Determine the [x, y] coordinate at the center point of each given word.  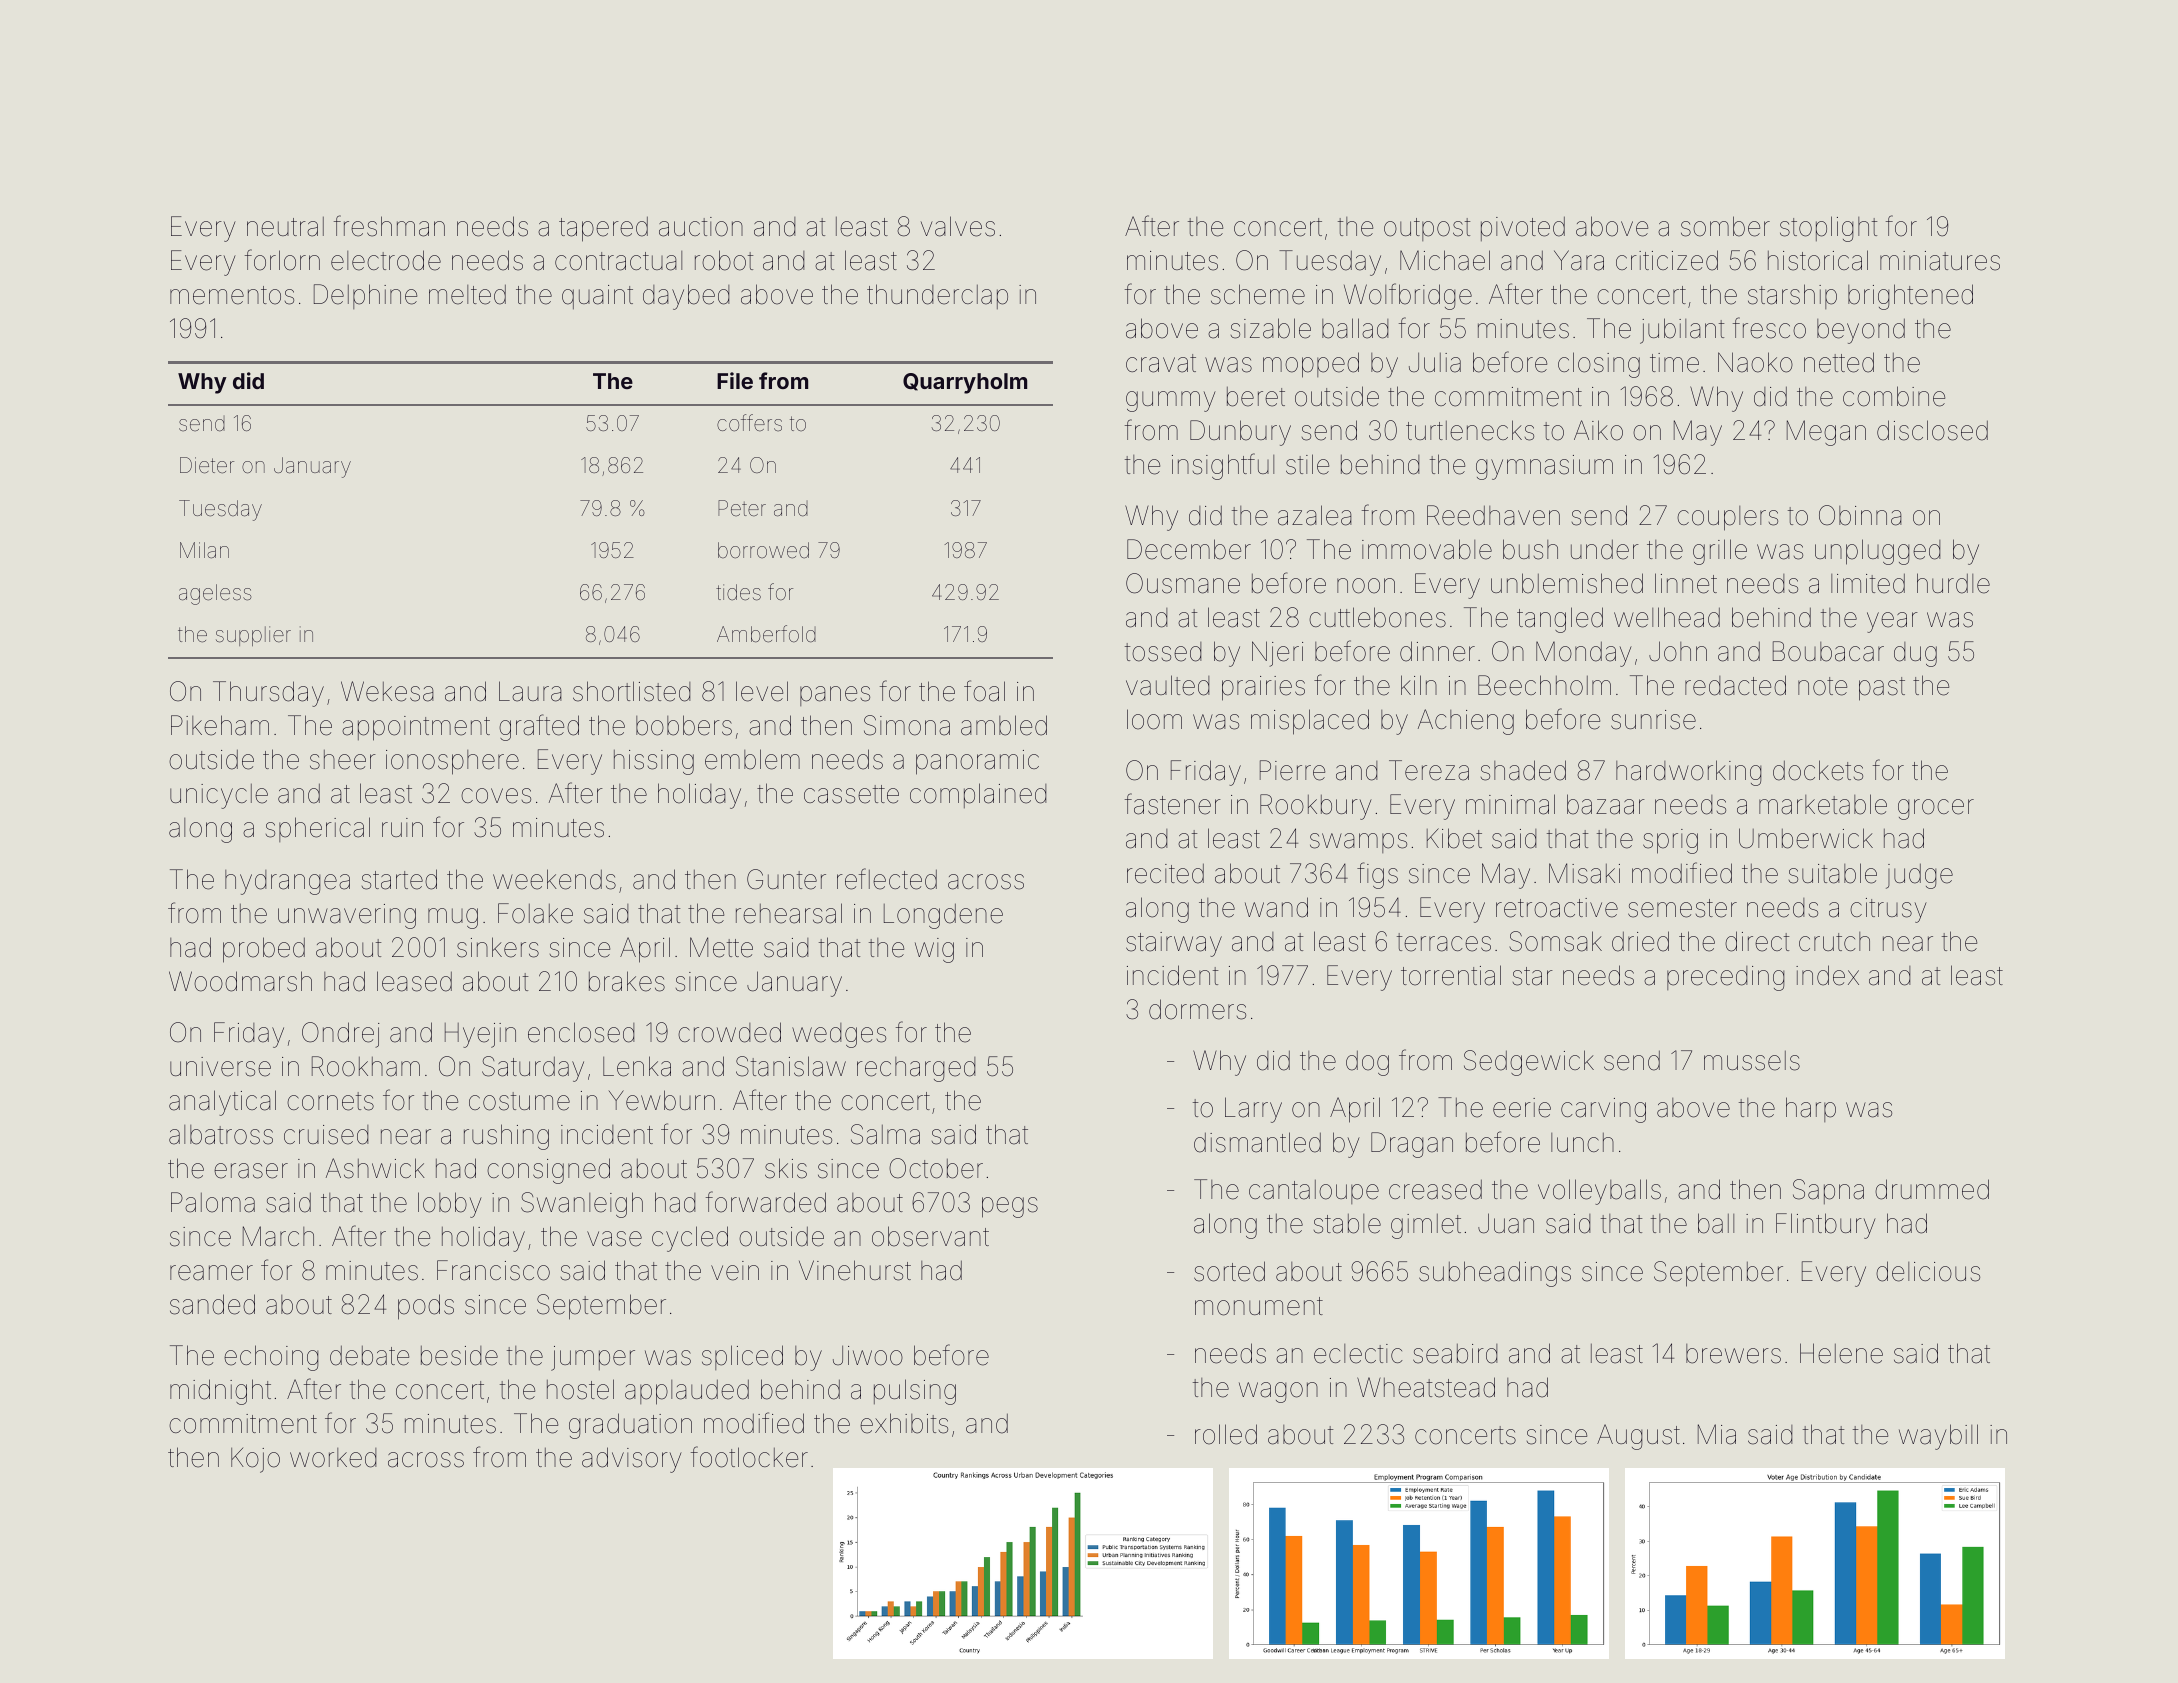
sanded [212, 1304]
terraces [1444, 942]
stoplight [1828, 229]
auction [701, 227]
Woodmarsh [240, 981]
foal [984, 691]
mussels [1752, 1061]
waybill [1938, 1437]
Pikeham [220, 725]
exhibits [904, 1423]
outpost [1427, 229]
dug [1915, 654]
